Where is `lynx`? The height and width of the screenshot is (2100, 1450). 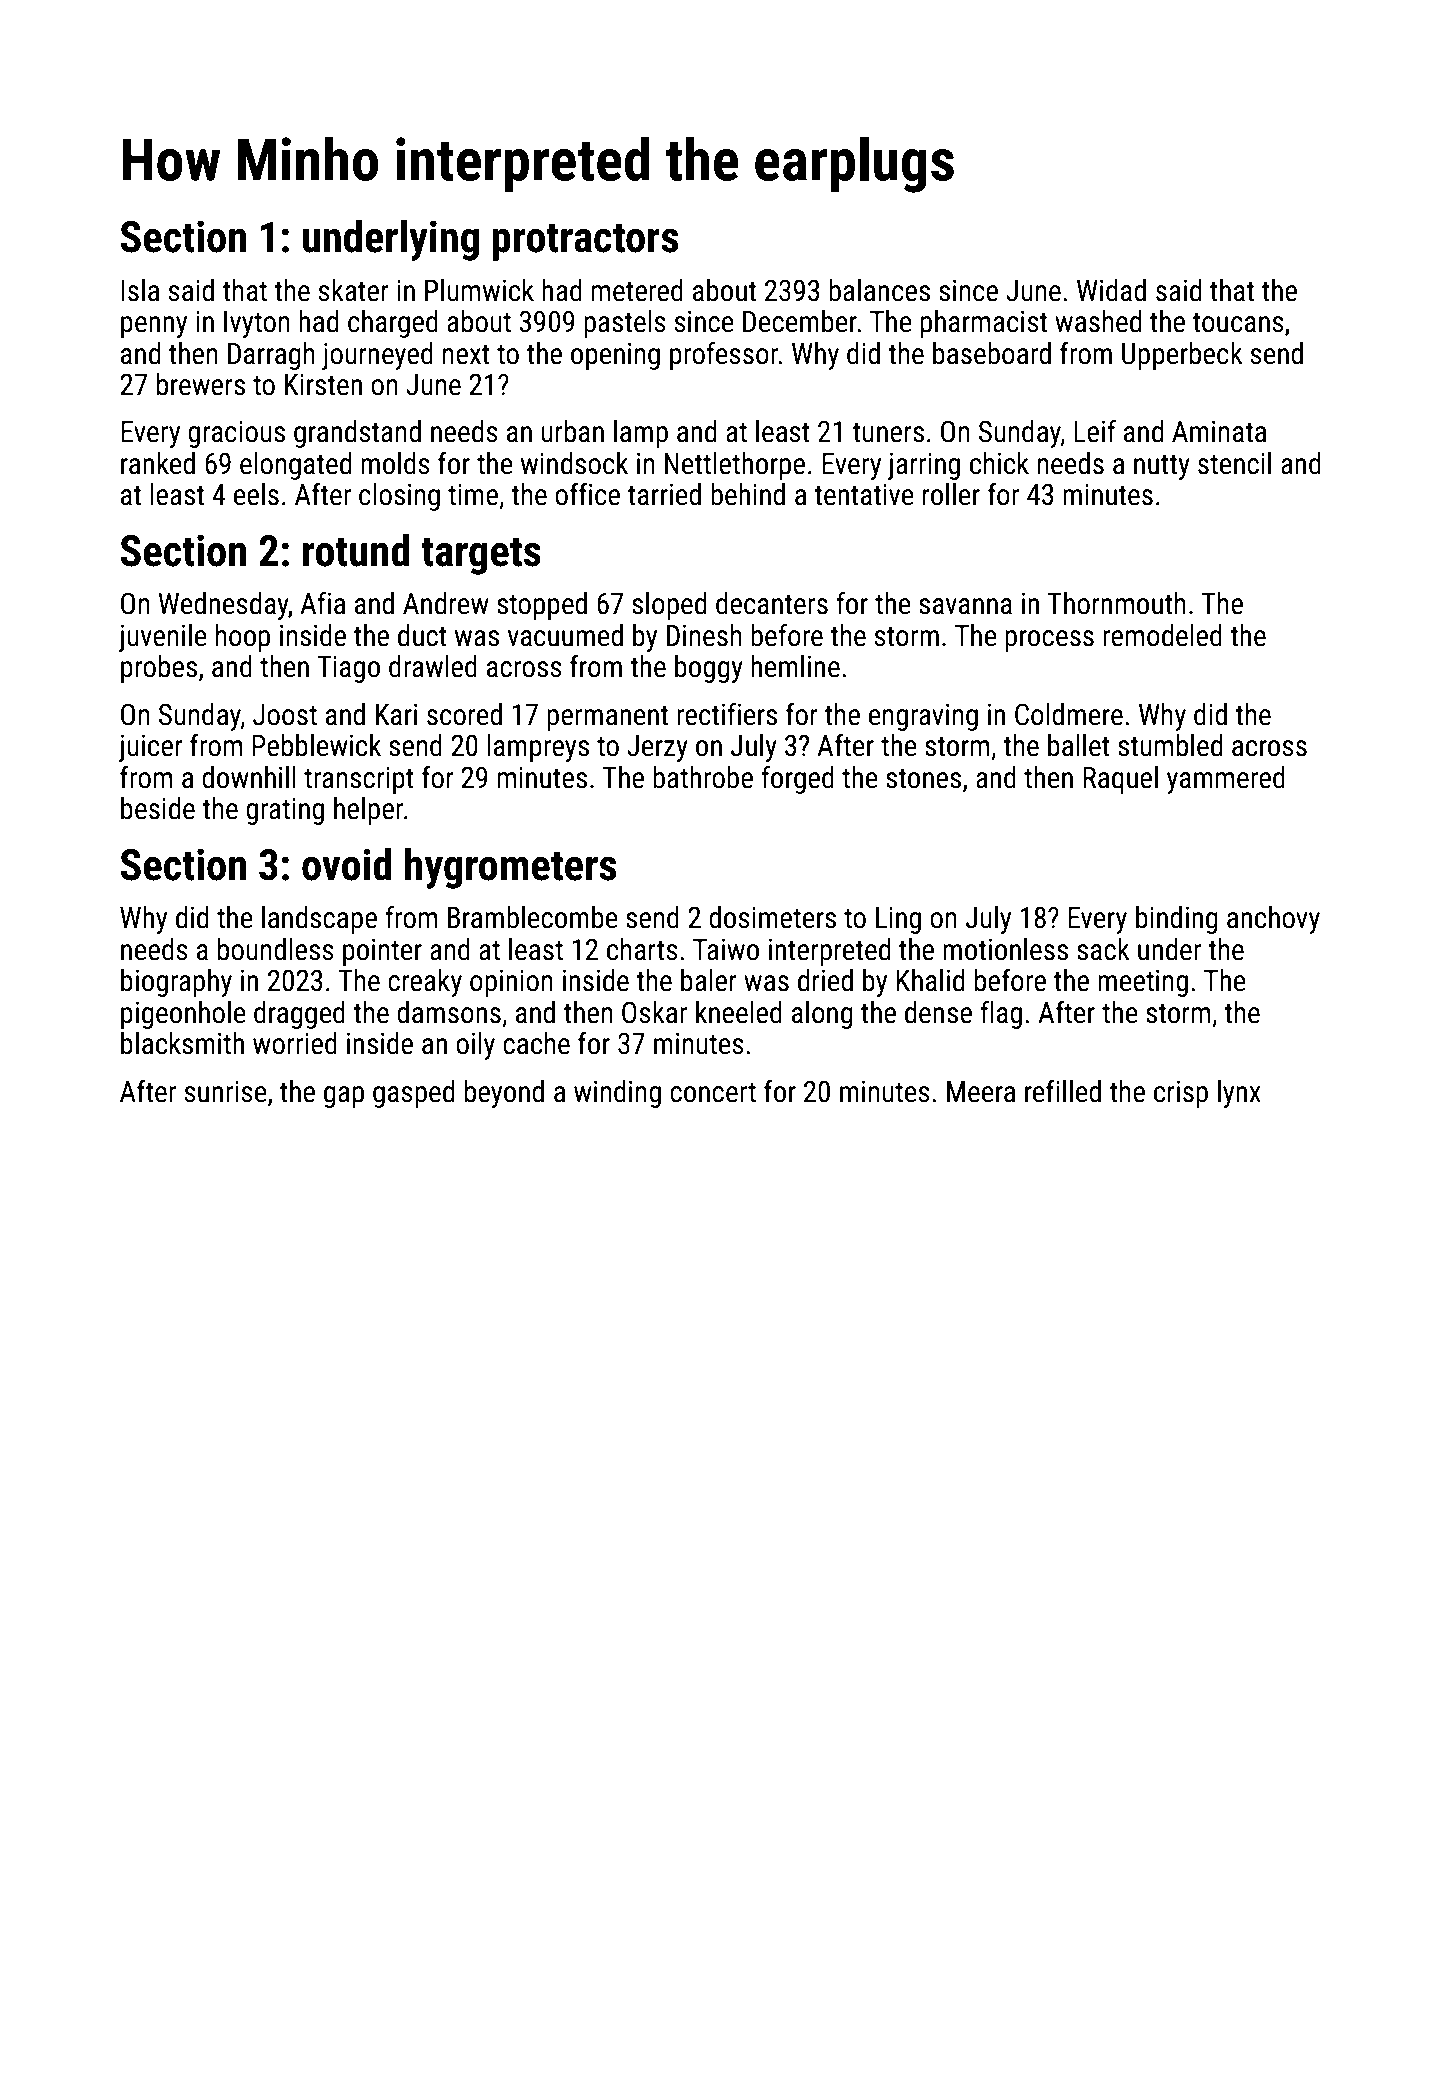 lynx is located at coordinates (1239, 1094).
